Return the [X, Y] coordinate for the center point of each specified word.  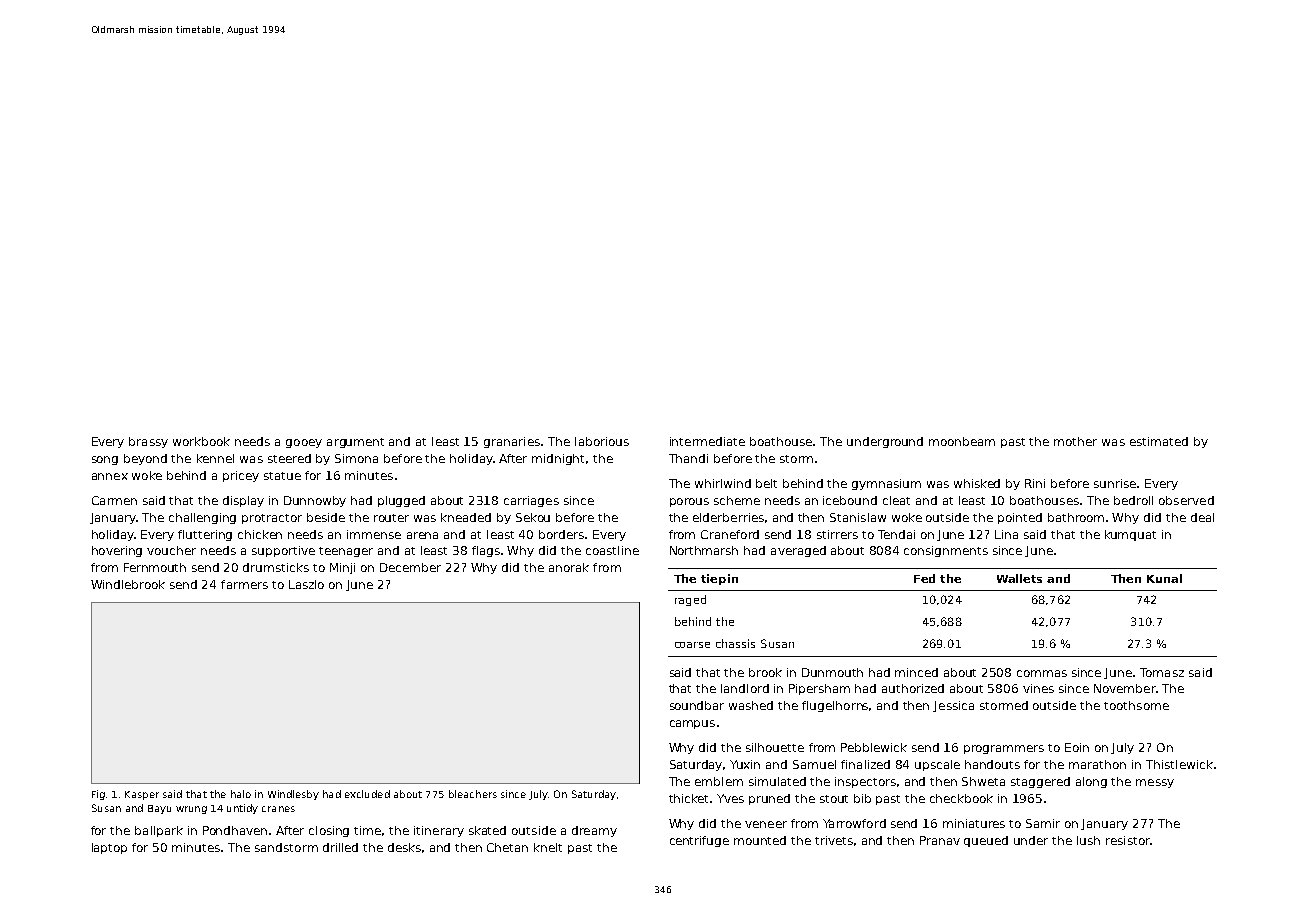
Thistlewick [1179, 764]
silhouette [775, 747]
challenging [202, 518]
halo [241, 794]
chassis [735, 643]
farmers [244, 584]
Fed [924, 578]
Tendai [896, 534]
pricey [241, 476]
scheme [737, 500]
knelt [548, 847]
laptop [109, 848]
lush [1088, 840]
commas [1042, 673]
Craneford [730, 534]
